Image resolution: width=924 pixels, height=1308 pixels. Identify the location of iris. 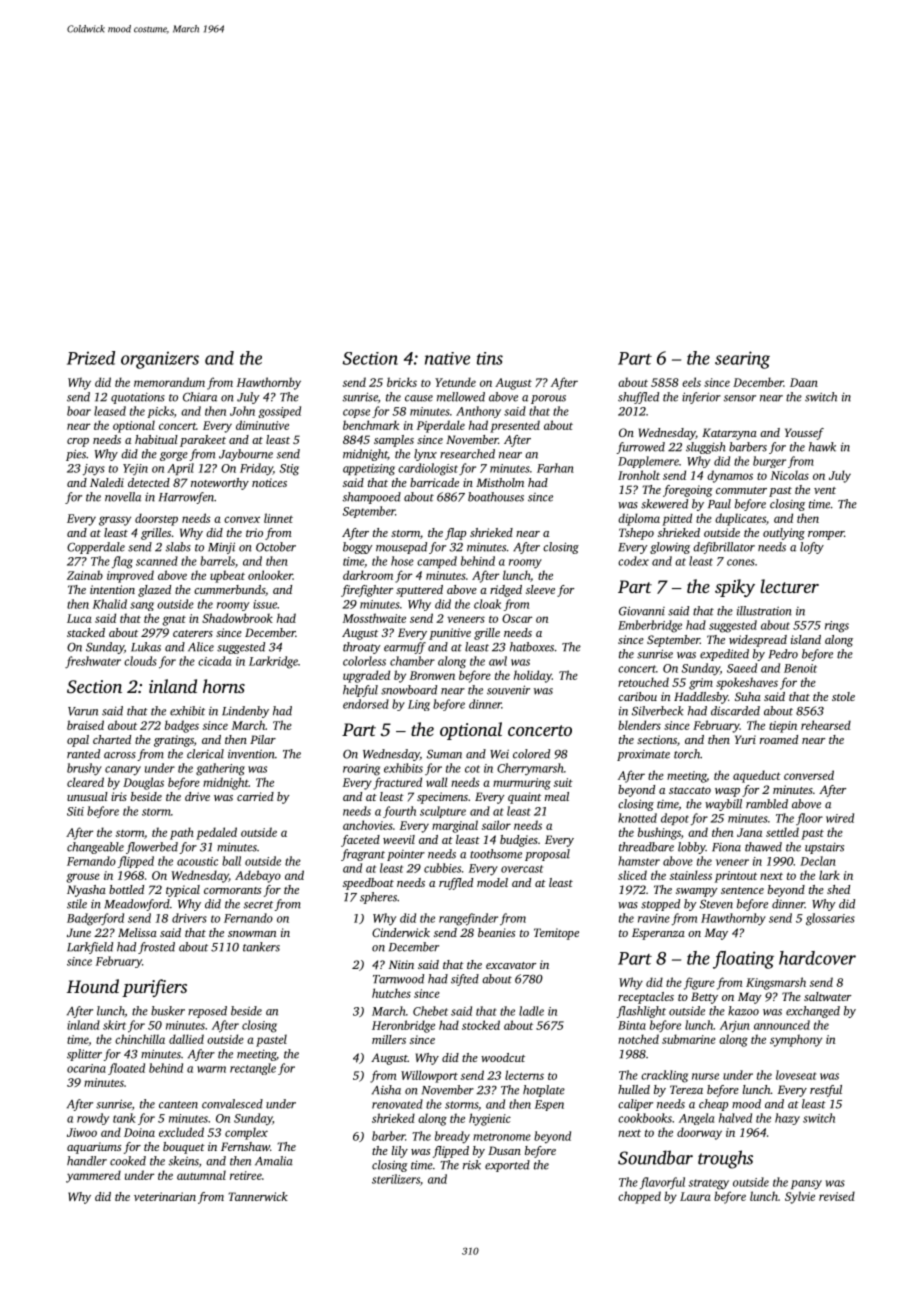
(119, 796).
